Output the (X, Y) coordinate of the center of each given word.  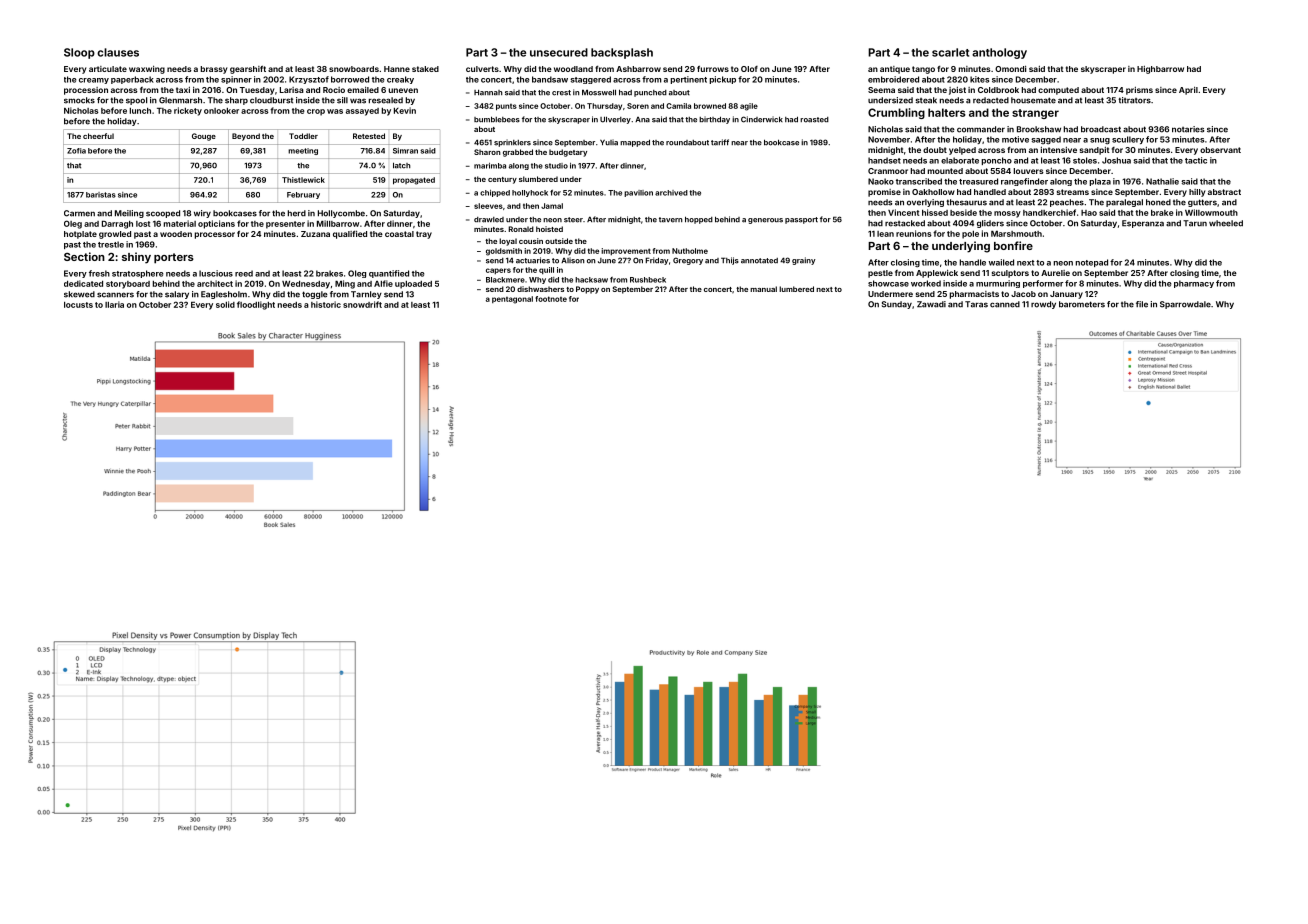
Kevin (405, 110)
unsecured (559, 52)
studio (556, 166)
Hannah (488, 92)
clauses (118, 52)
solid (225, 304)
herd (297, 213)
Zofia (76, 151)
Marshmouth (1016, 234)
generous (765, 221)
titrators (1134, 100)
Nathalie (1162, 181)
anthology (999, 53)
